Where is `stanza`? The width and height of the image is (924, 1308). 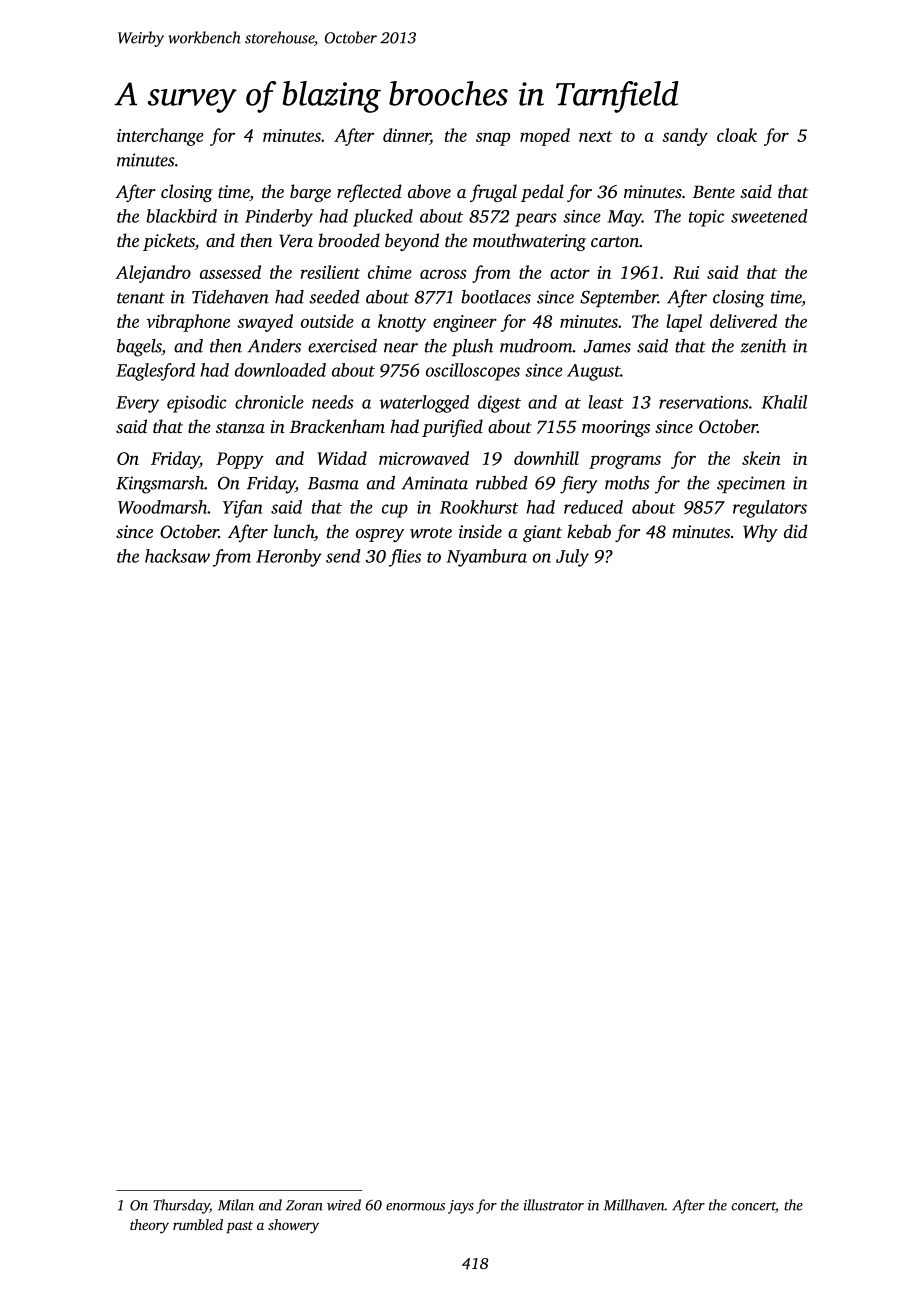
stanza is located at coordinates (240, 427).
